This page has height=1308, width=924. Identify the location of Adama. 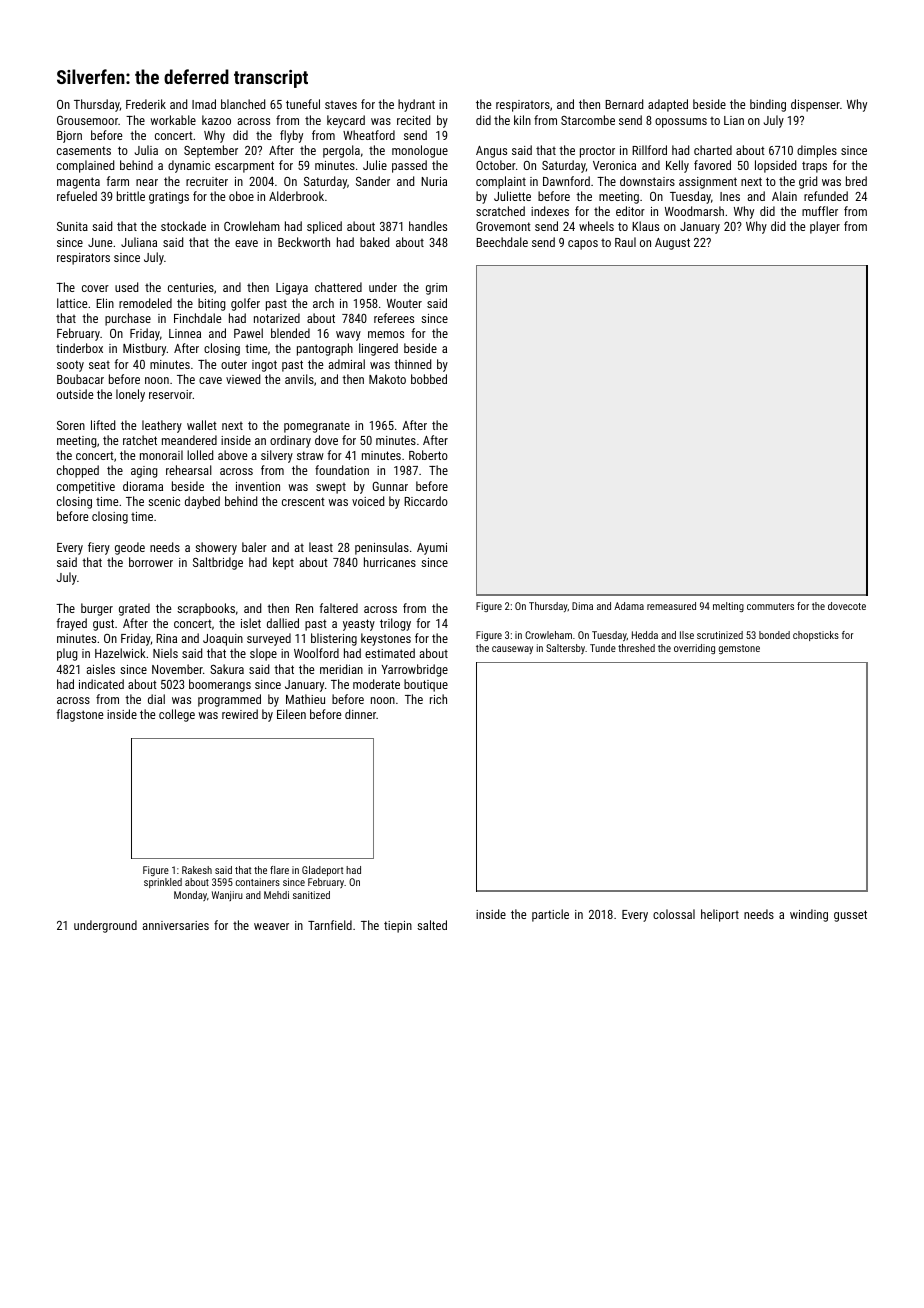
(629, 606).
